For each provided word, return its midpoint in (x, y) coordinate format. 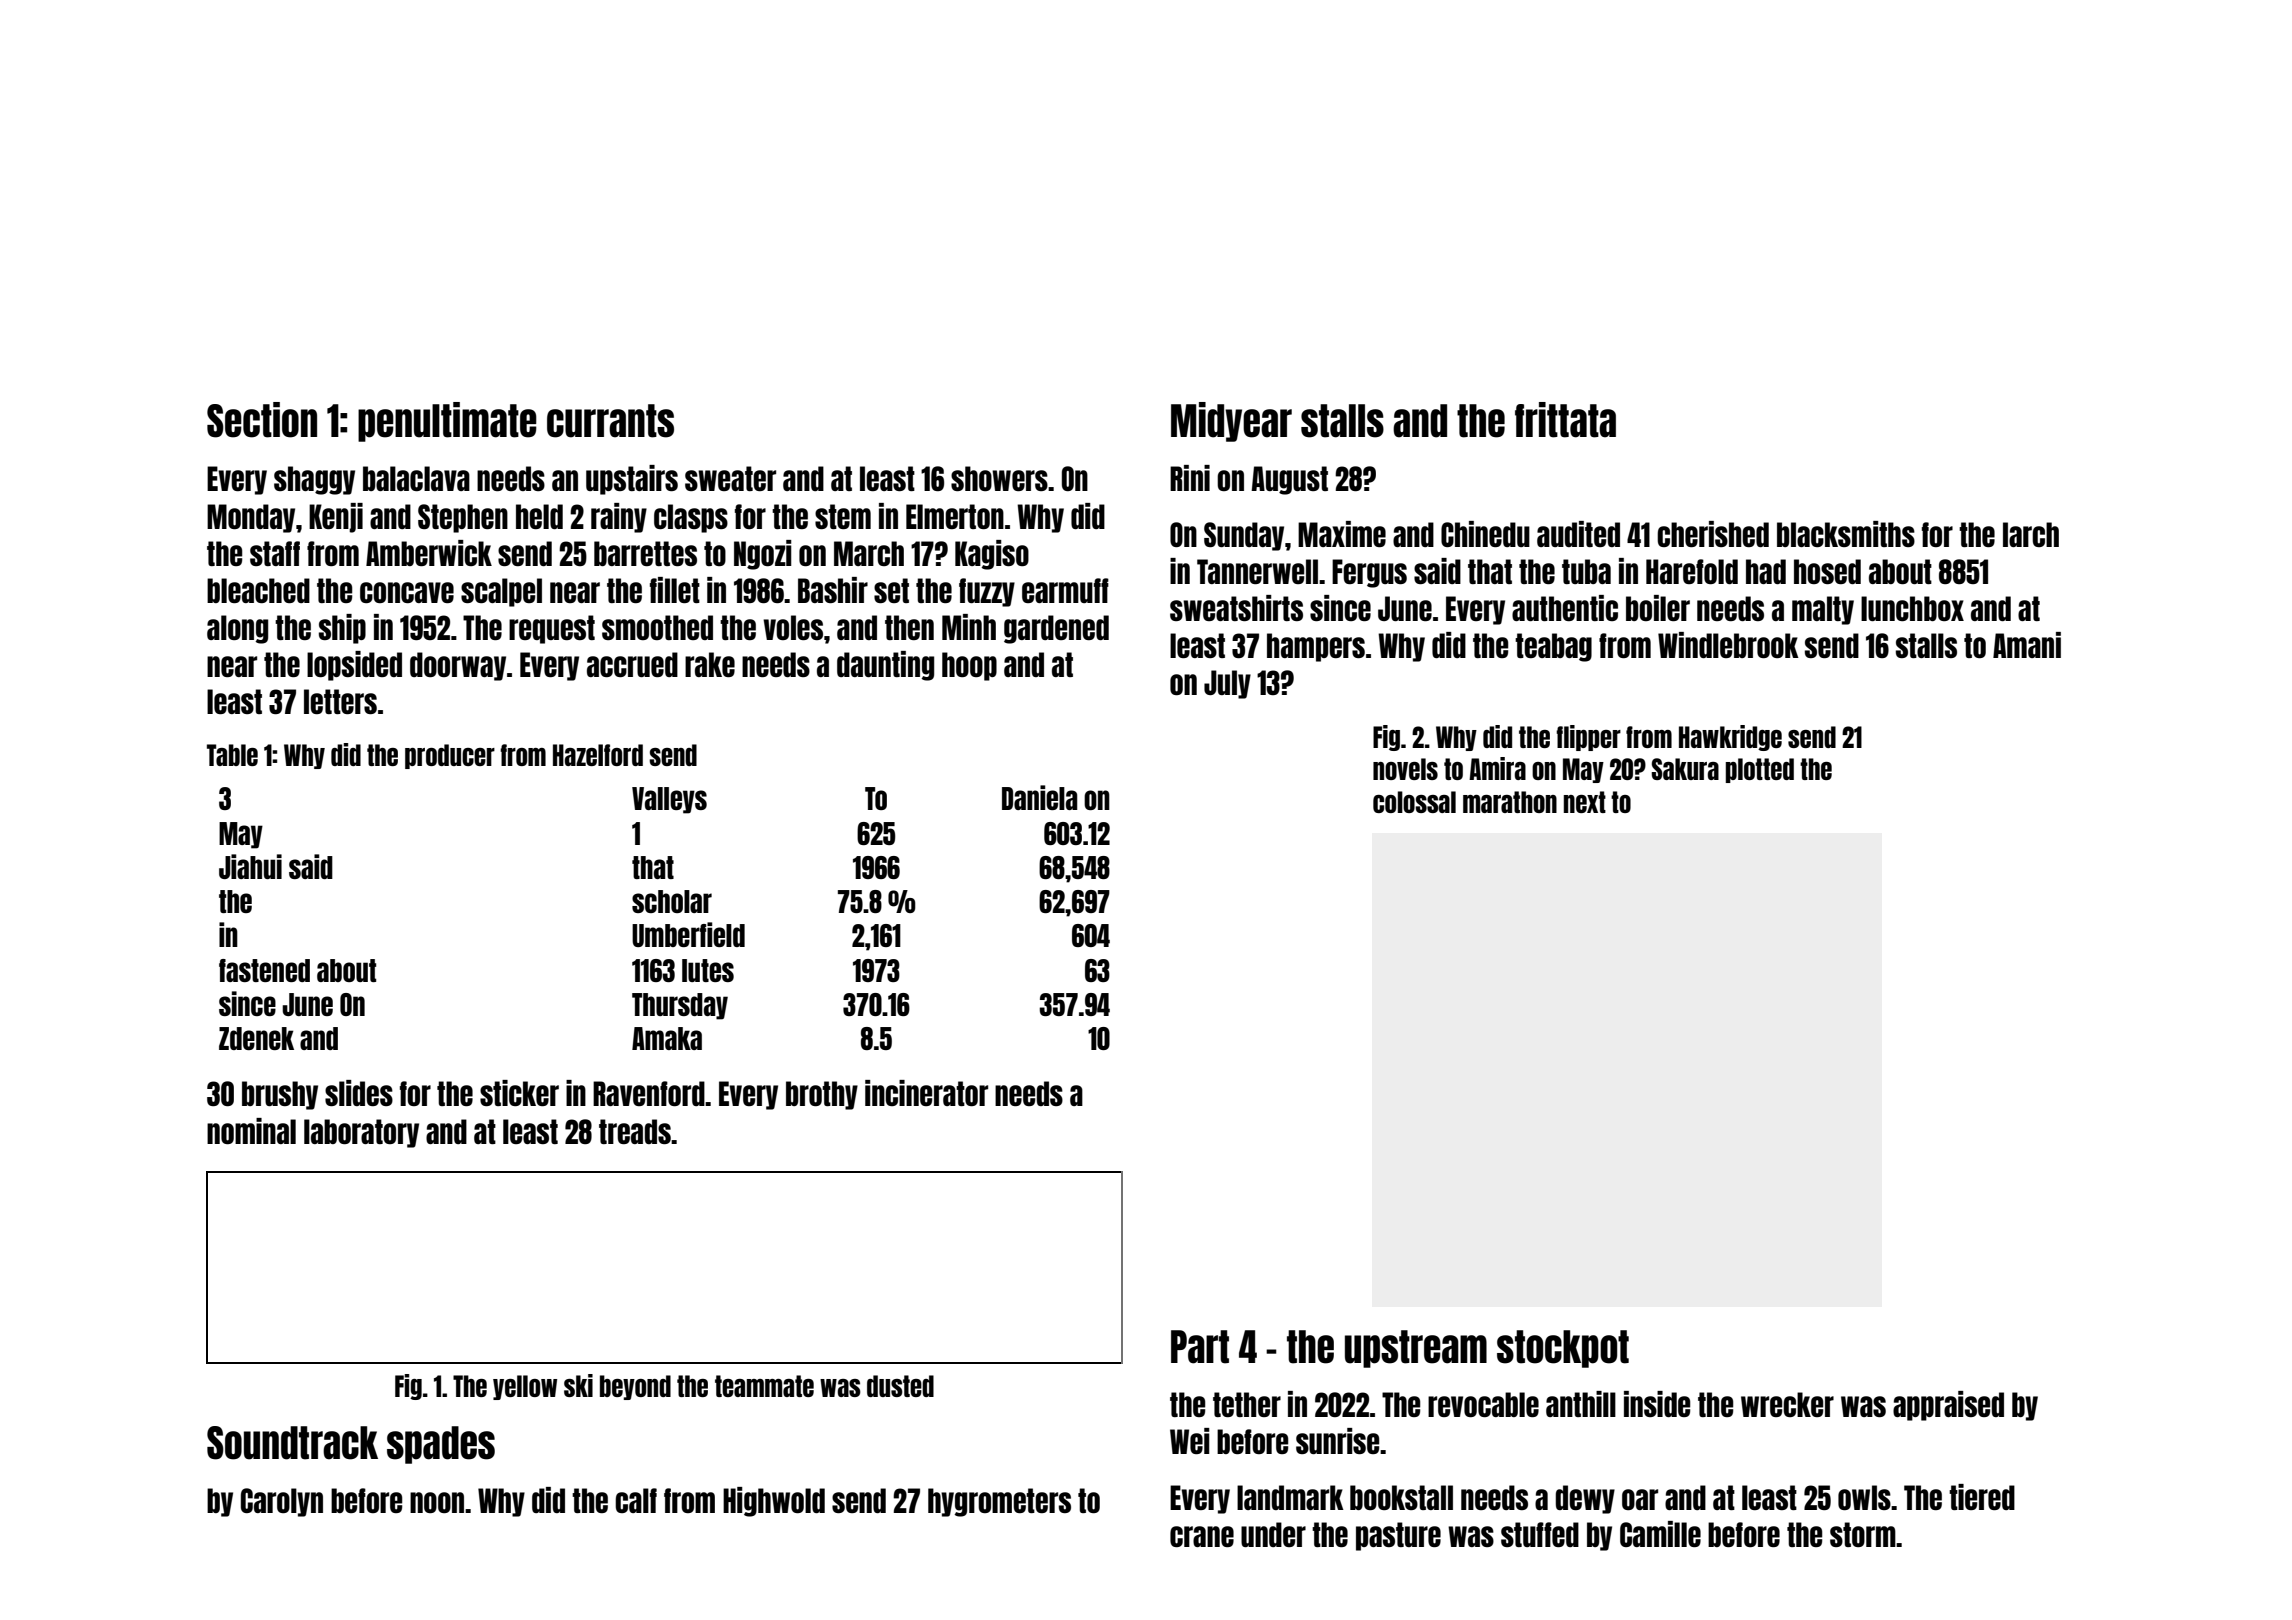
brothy (822, 1095)
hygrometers (999, 1502)
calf (636, 1500)
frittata (1565, 420)
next (1585, 802)
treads (635, 1131)
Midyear (1231, 422)
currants (610, 421)
